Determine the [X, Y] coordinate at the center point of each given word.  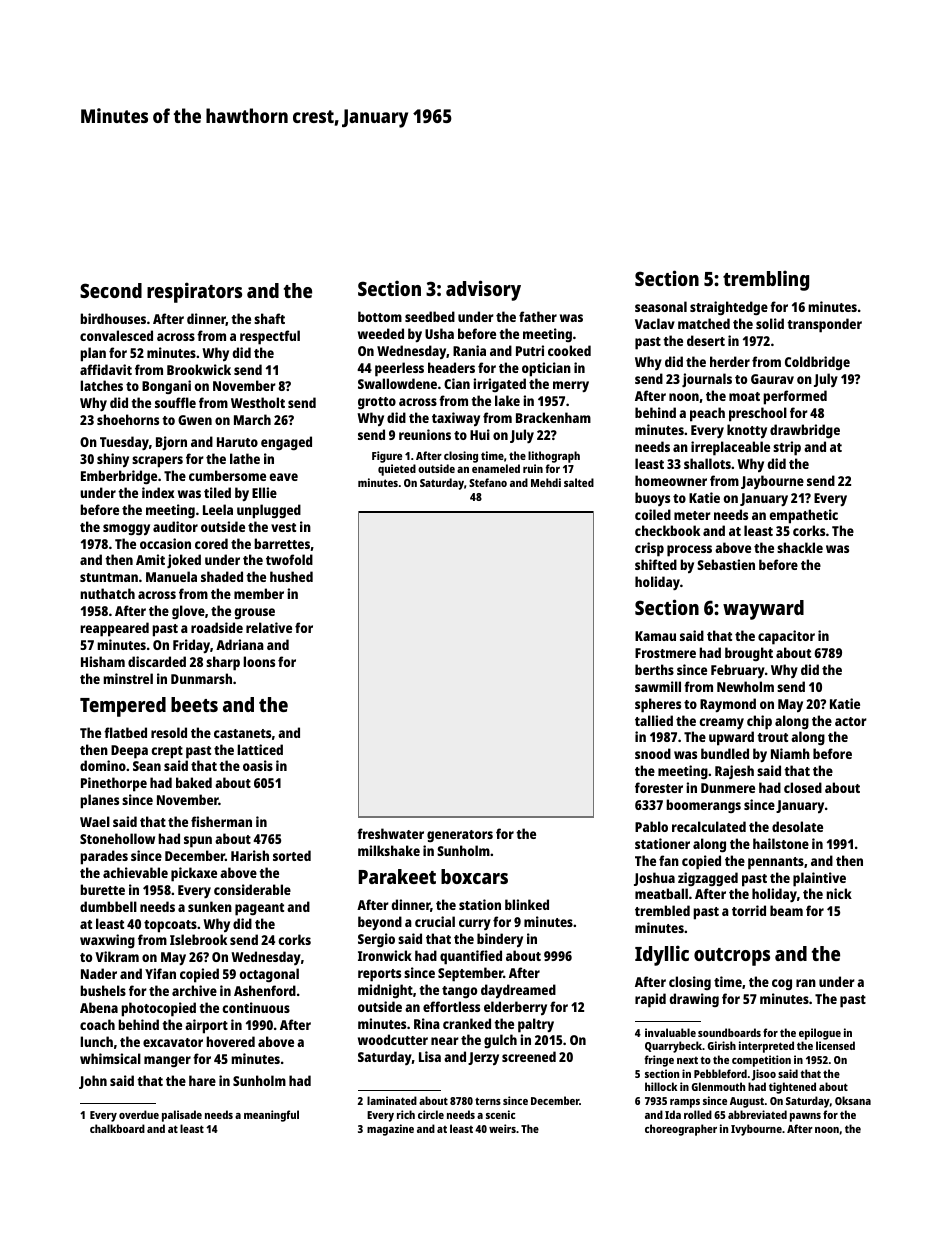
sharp [223, 663]
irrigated [499, 385]
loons [259, 661]
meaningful [271, 1116]
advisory [483, 290]
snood [653, 753]
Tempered [123, 707]
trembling [766, 280]
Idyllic [662, 955]
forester [659, 787]
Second [111, 290]
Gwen [195, 420]
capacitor [786, 637]
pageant [259, 909]
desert [706, 340]
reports [379, 975]
